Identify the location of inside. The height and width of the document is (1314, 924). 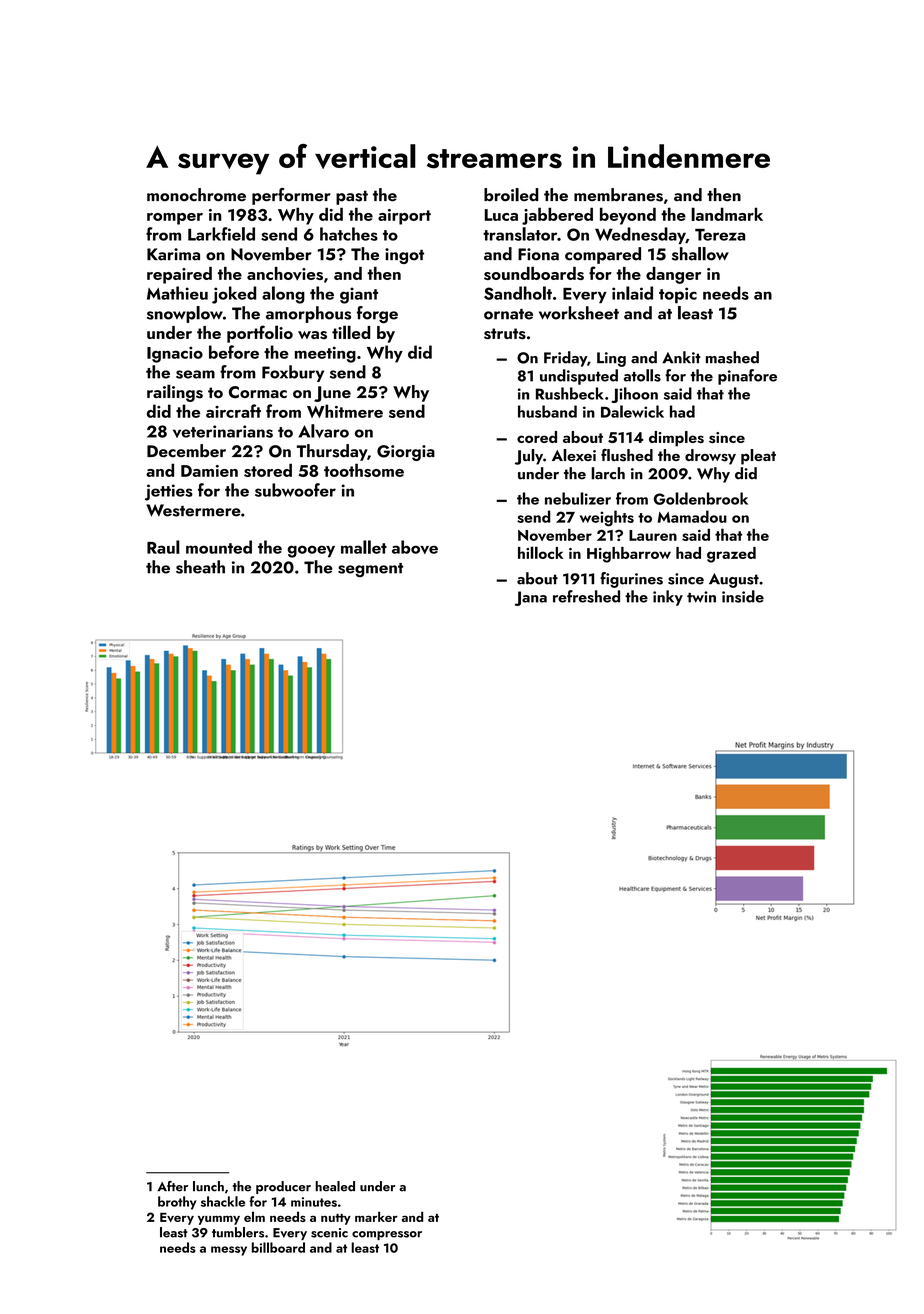
(743, 596).
